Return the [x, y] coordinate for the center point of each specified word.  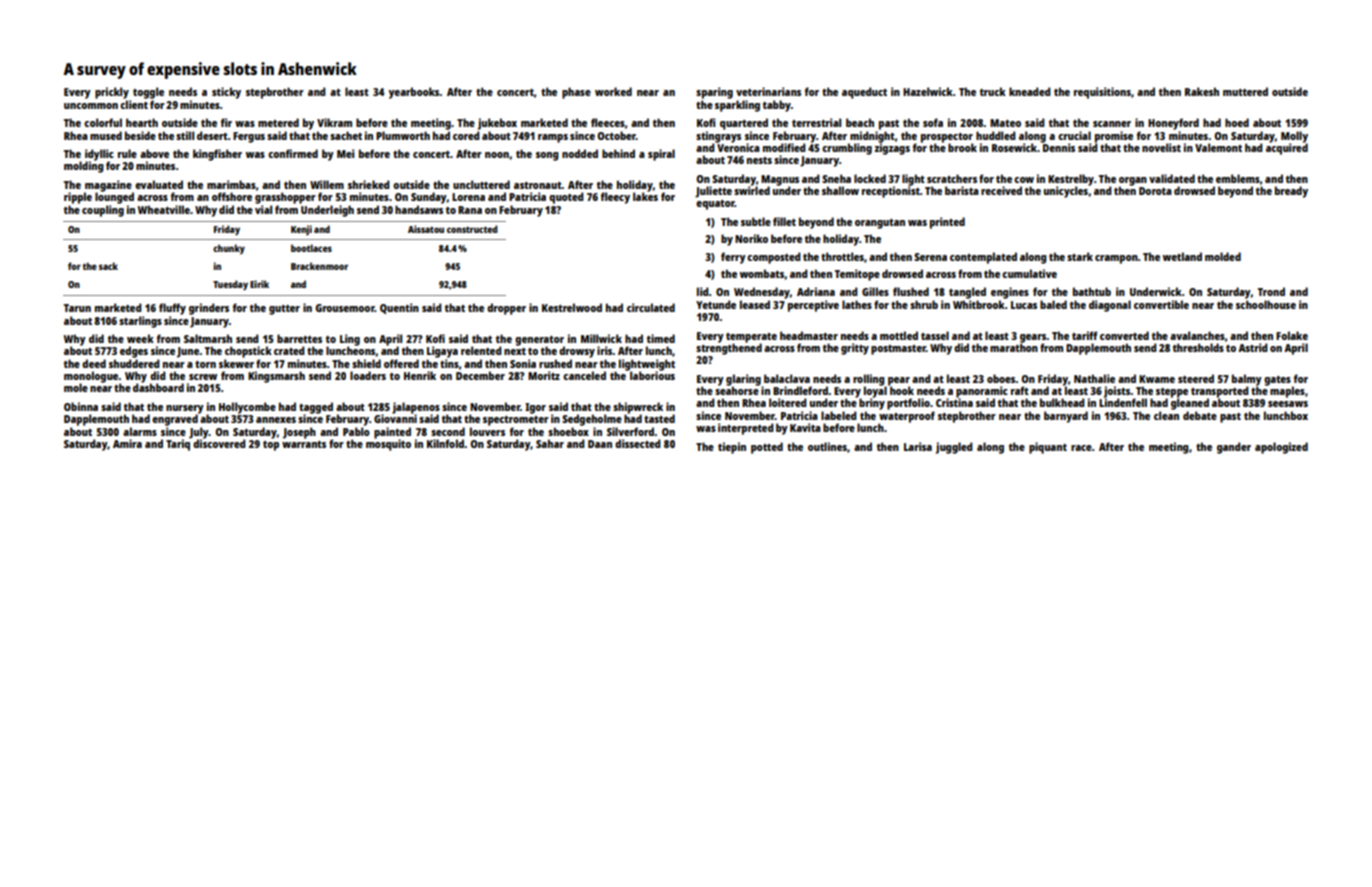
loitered [788, 402]
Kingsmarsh [276, 377]
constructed [472, 229]
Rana [470, 210]
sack [108, 266]
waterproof [907, 417]
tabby [777, 106]
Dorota [1155, 191]
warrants [304, 444]
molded [1223, 256]
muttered [1245, 91]
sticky [226, 93]
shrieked [369, 184]
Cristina [954, 402]
